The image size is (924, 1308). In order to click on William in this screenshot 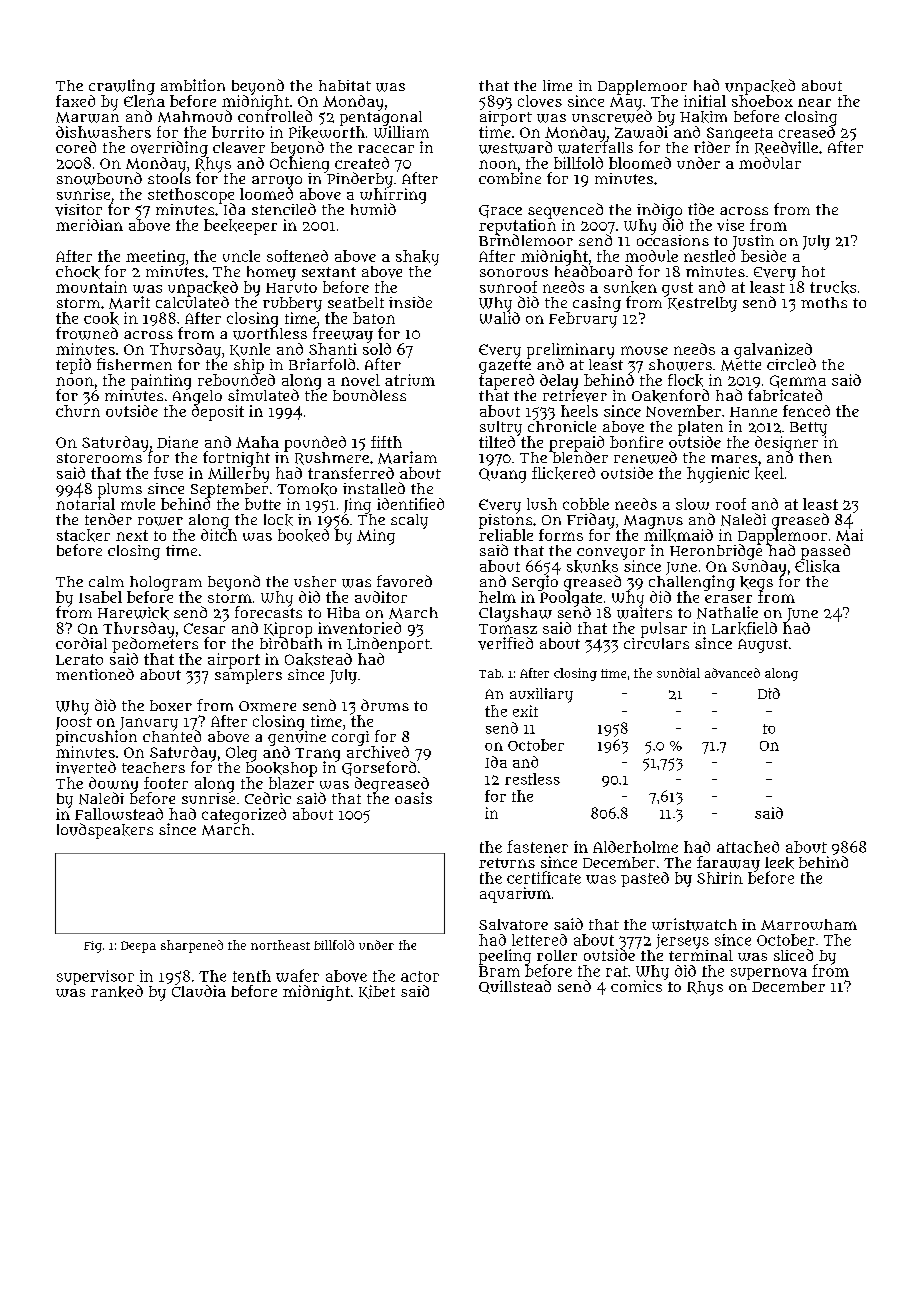, I will do `click(401, 132)`.
